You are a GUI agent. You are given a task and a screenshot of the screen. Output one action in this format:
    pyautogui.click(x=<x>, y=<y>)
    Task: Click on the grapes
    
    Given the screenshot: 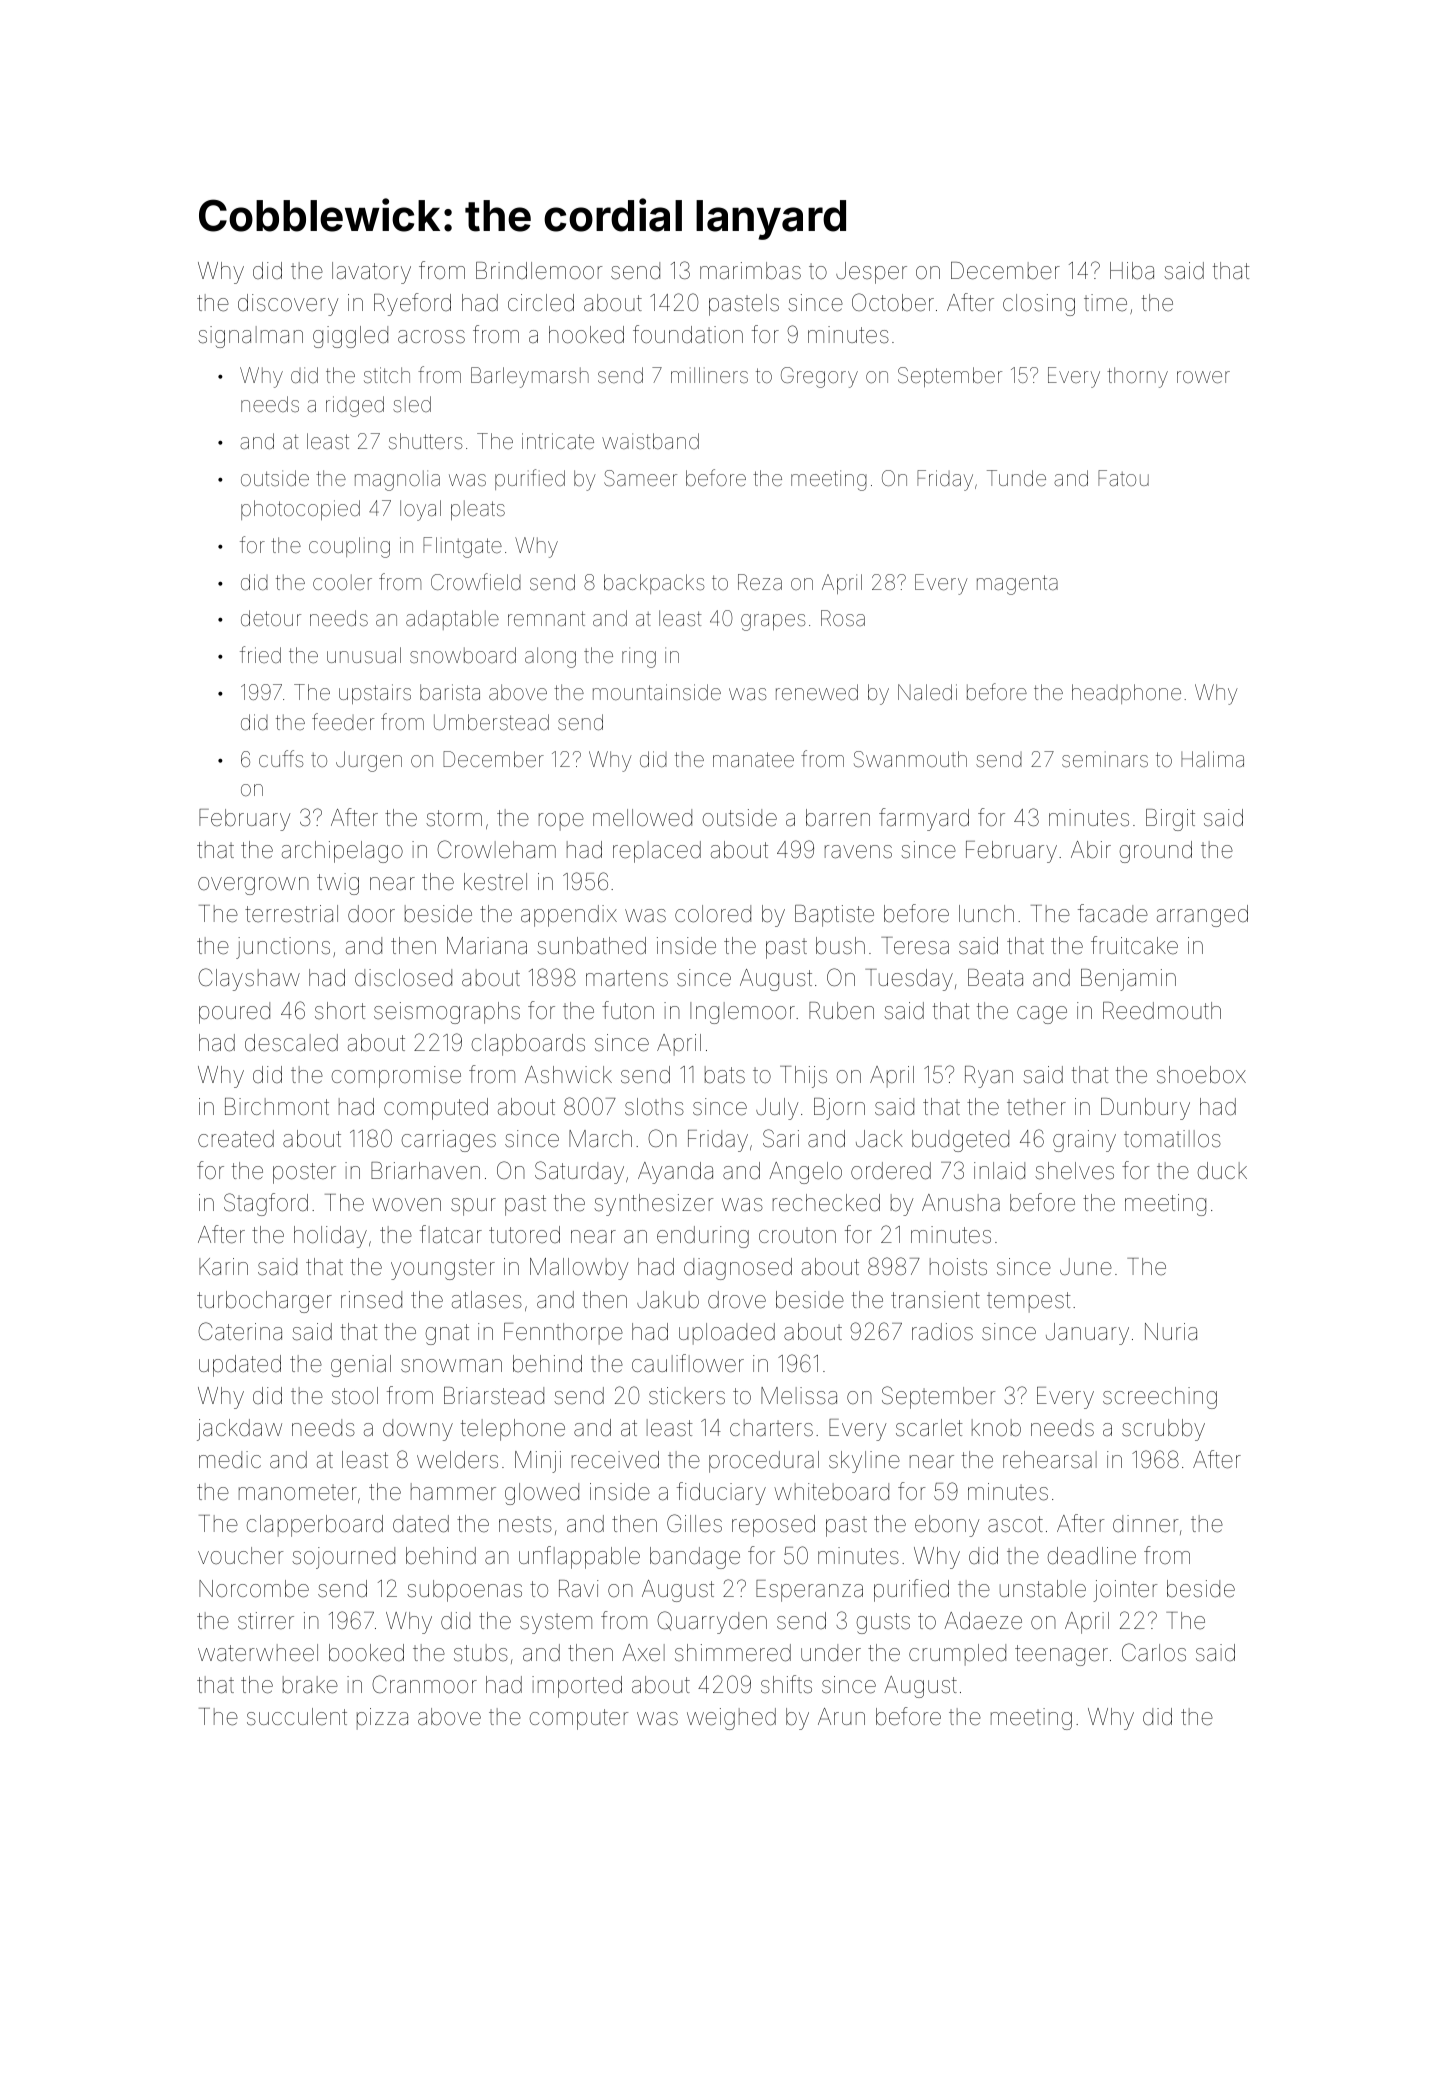 What is the action you would take?
    pyautogui.click(x=773, y=622)
